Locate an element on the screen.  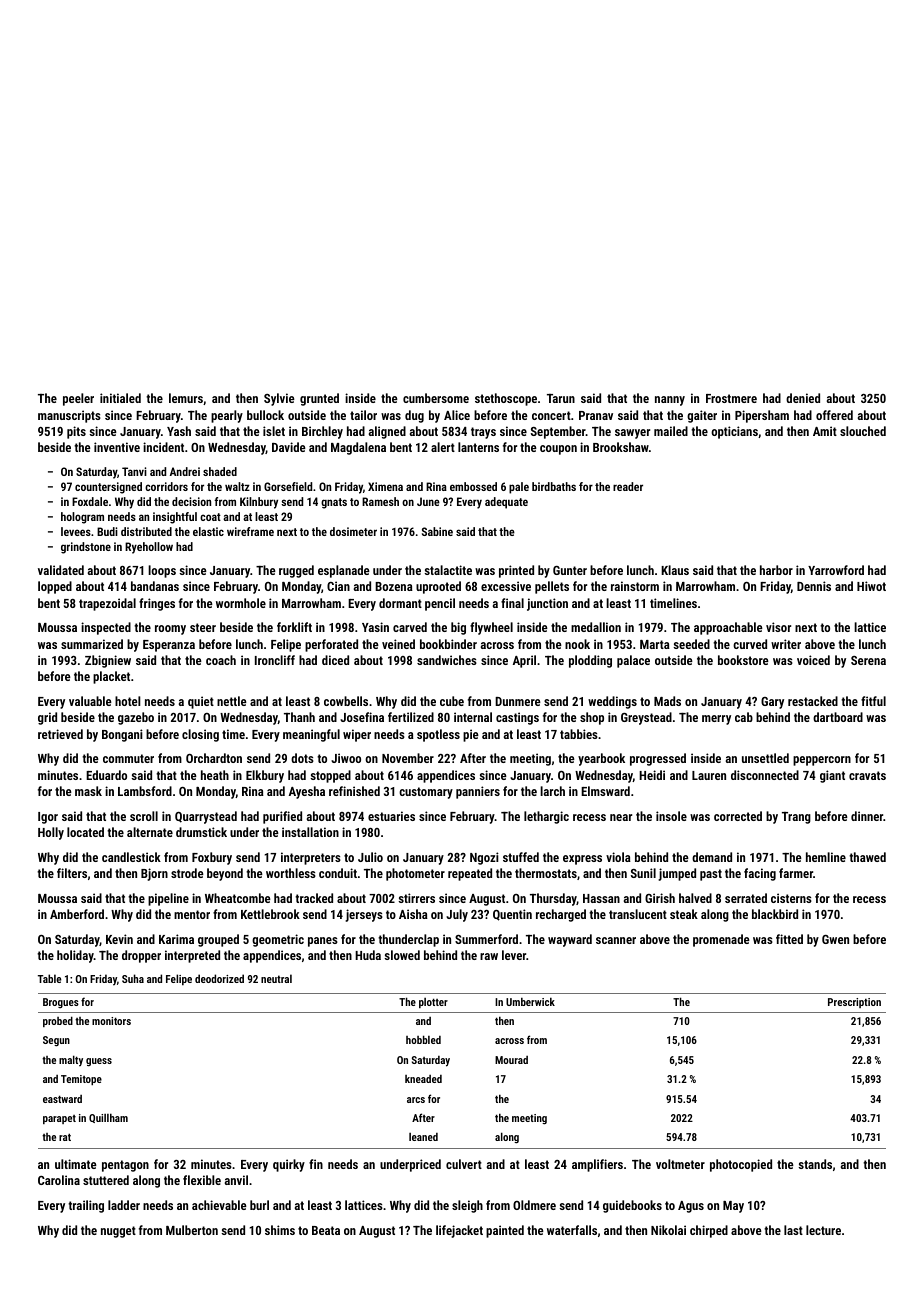
Andrei is located at coordinates (185, 471).
